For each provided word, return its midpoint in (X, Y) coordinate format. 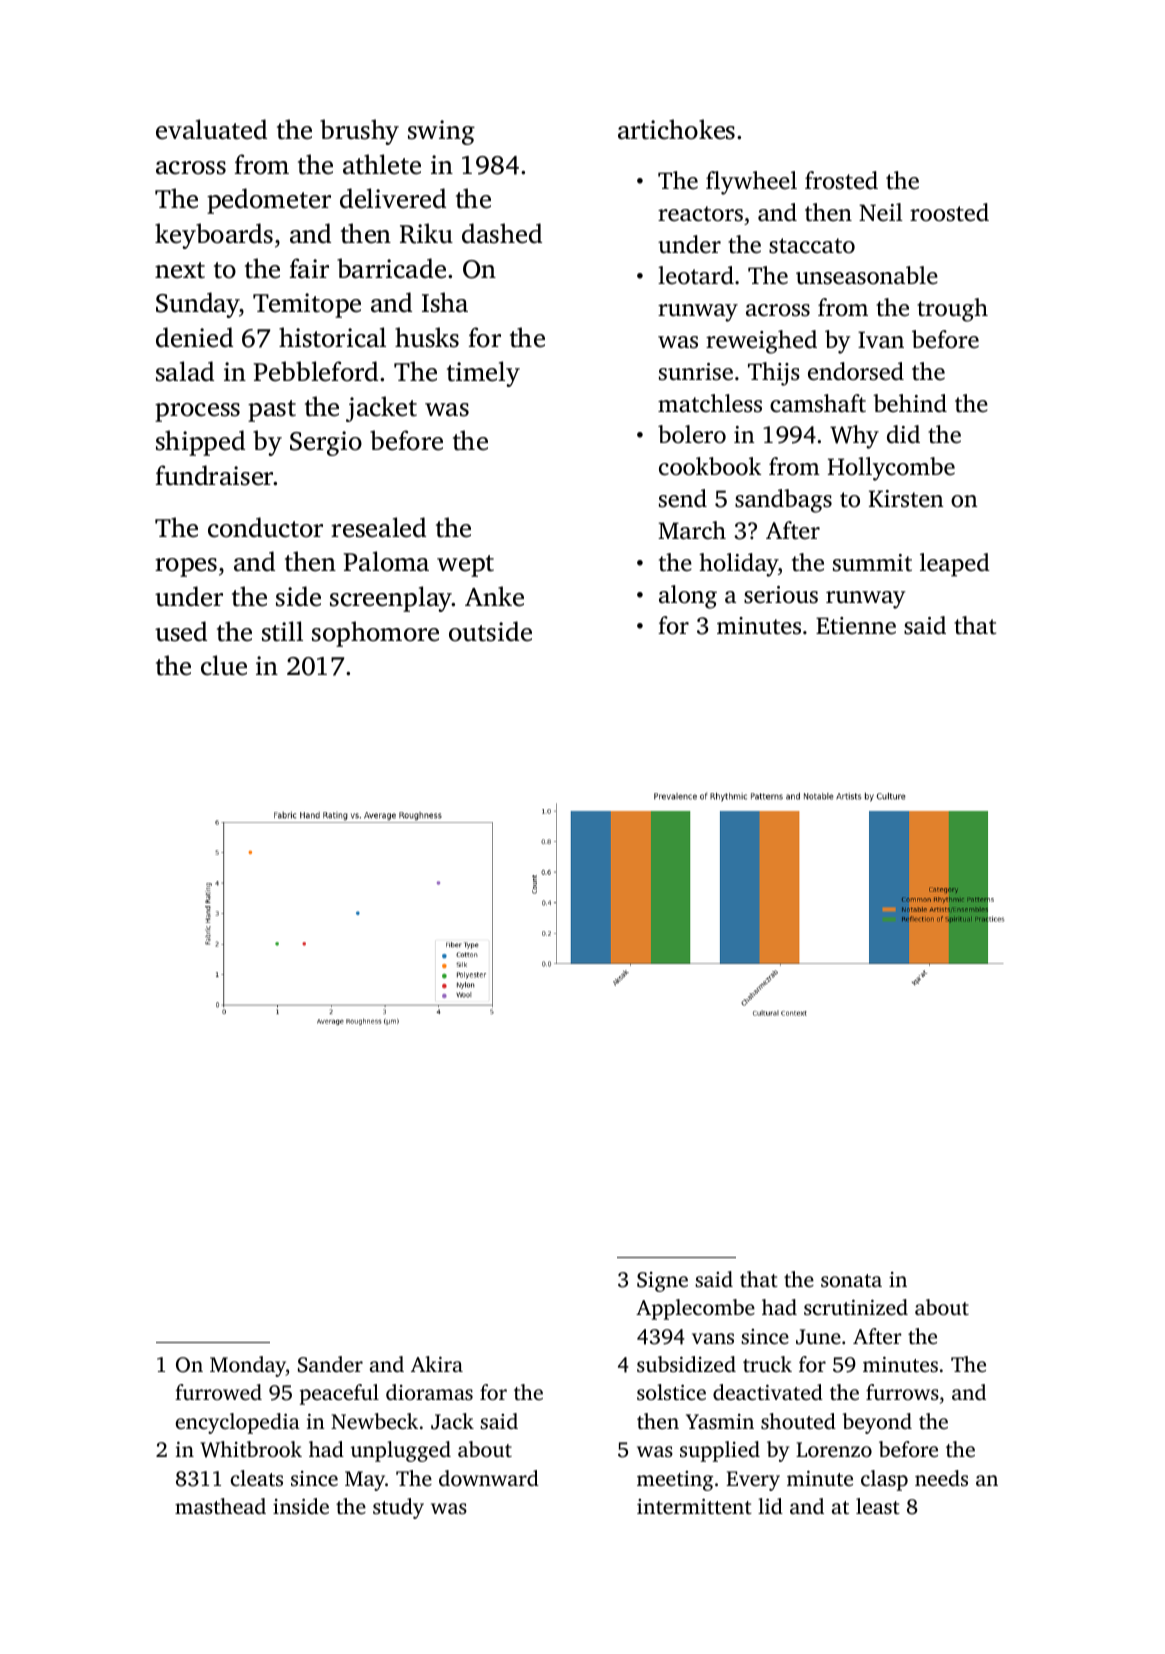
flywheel (751, 183)
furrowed (218, 1392)
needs (941, 1478)
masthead (220, 1506)
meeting (675, 1481)
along (688, 597)
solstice (671, 1392)
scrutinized (856, 1307)
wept (465, 566)
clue (224, 665)
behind (910, 403)
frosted (841, 180)
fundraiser (215, 475)
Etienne (856, 626)
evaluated (211, 129)
